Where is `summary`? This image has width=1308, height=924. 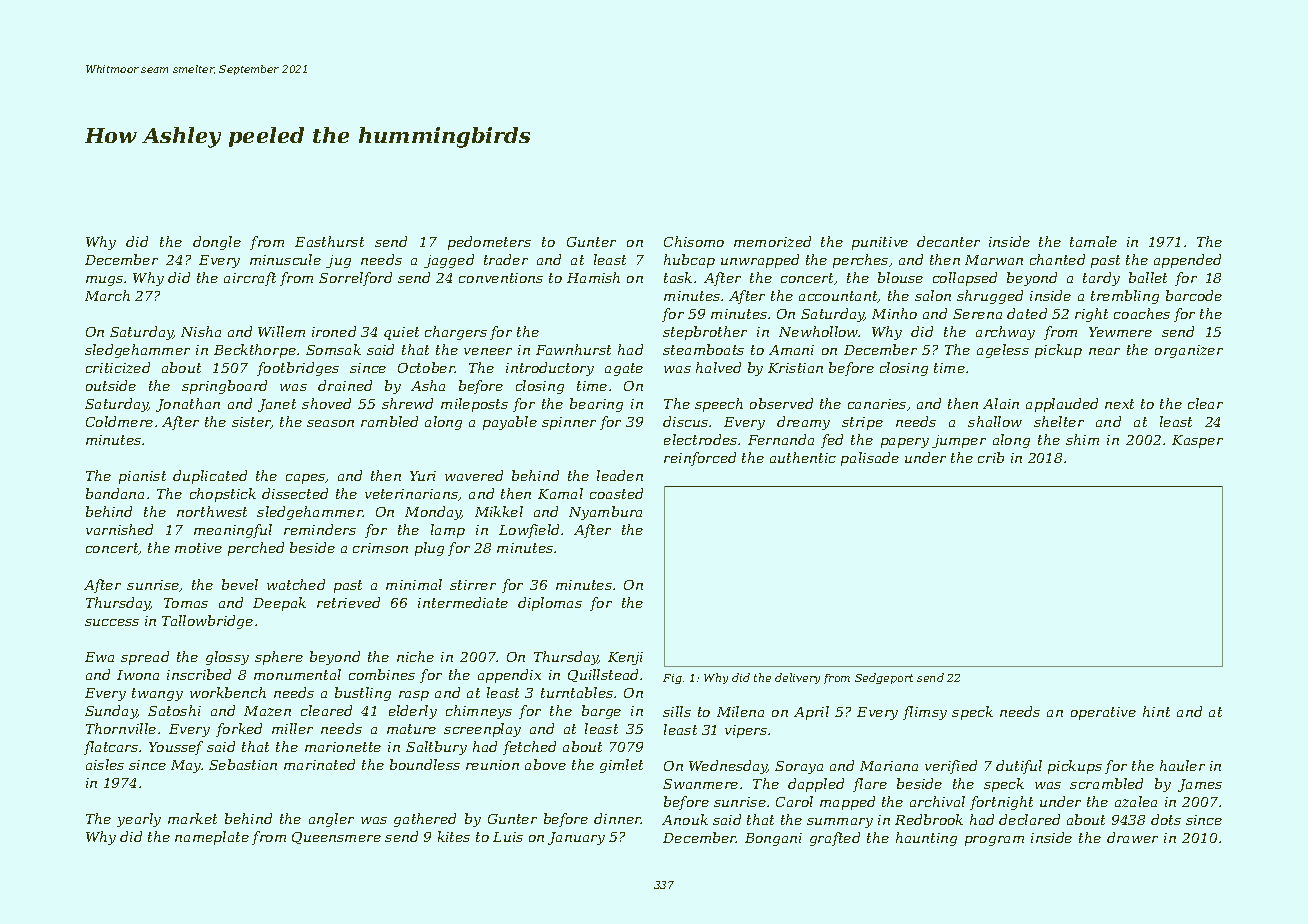
summary is located at coordinates (840, 823).
